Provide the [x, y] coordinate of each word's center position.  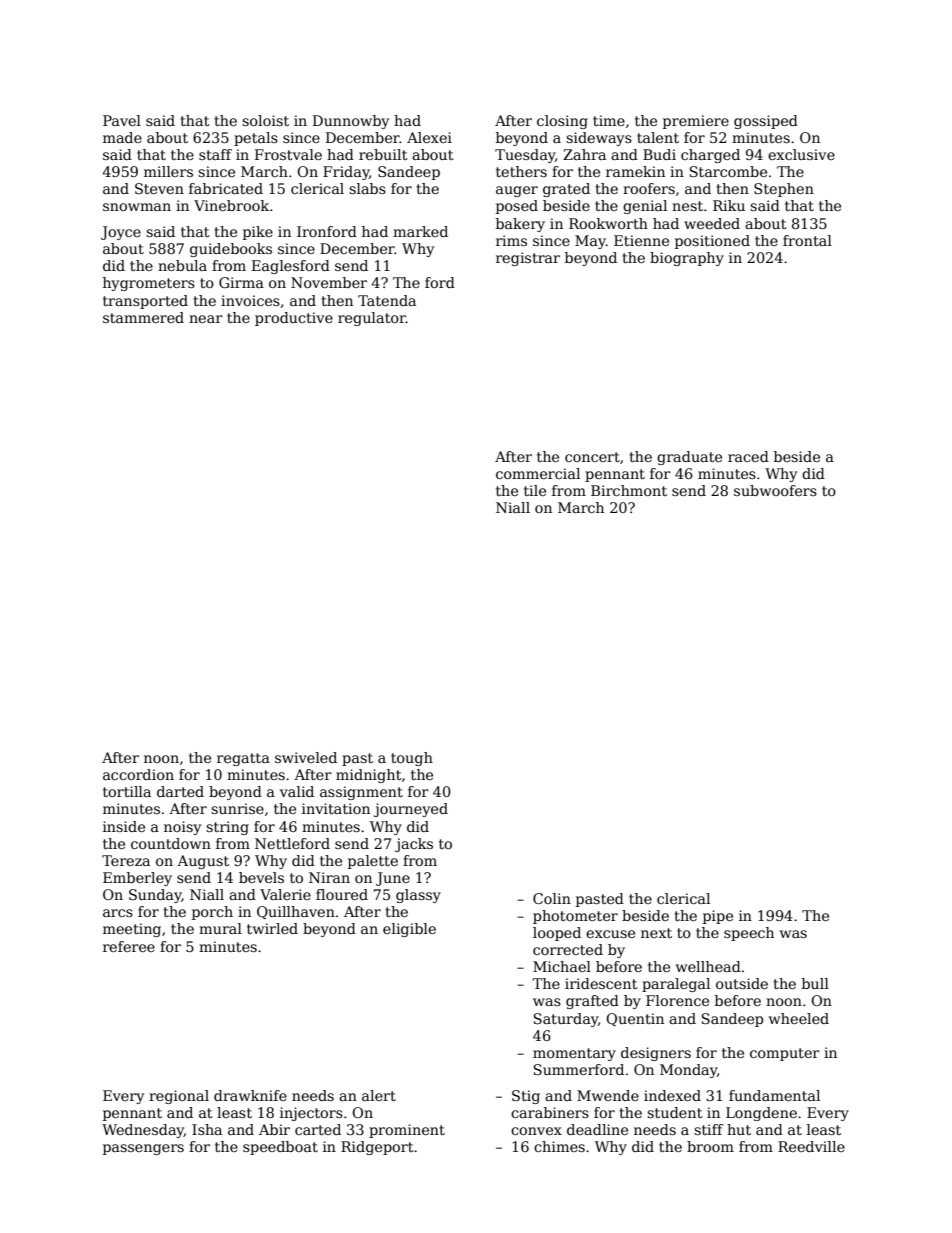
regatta [243, 759]
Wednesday [143, 1131]
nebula [182, 265]
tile [535, 490]
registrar [528, 259]
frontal [807, 240]
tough [412, 759]
